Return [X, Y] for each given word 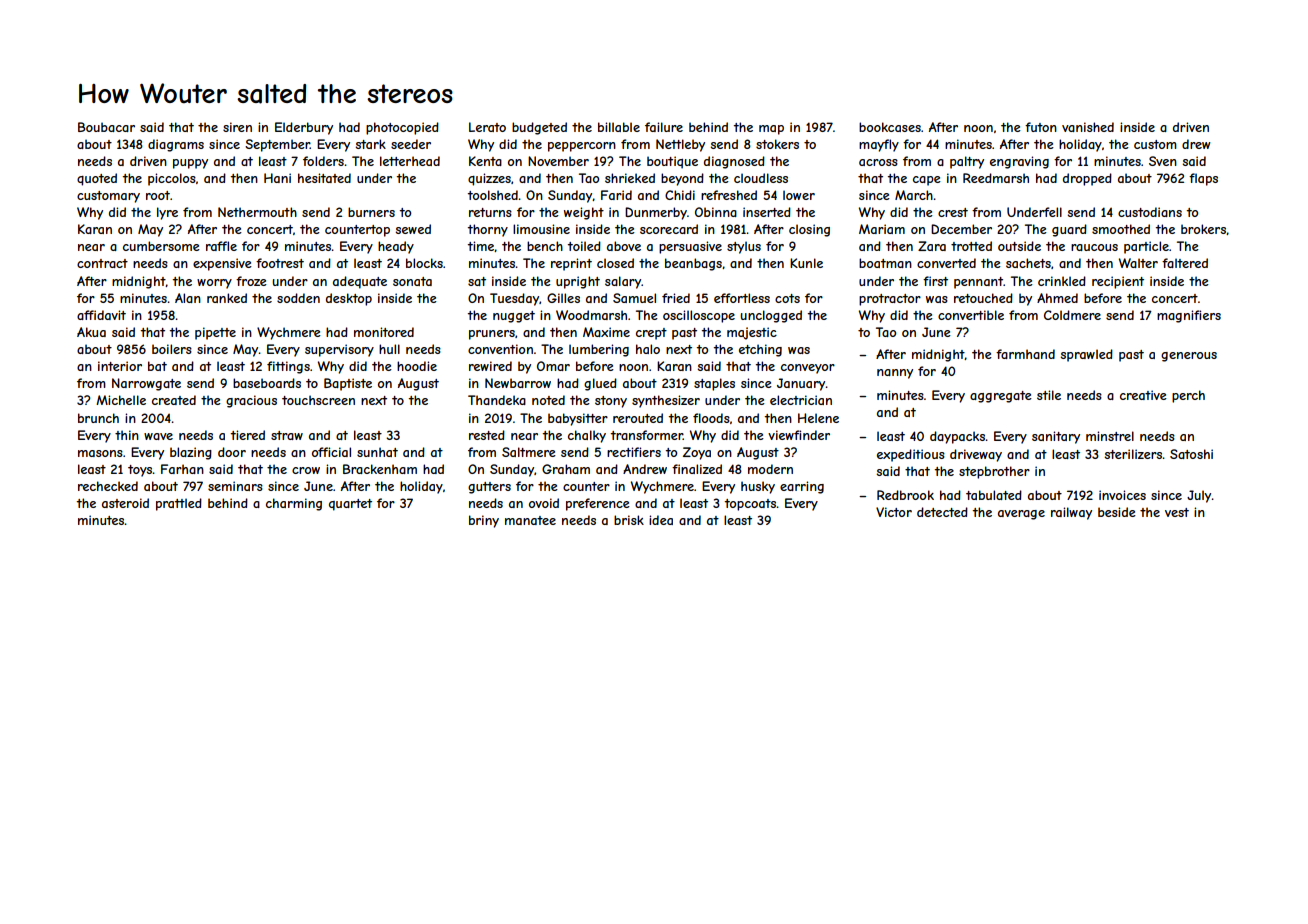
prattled [179, 504]
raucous [1094, 247]
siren [237, 127]
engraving [1019, 162]
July [1199, 496]
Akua [91, 332]
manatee [530, 520]
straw [287, 435]
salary [623, 282]
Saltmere [529, 452]
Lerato [487, 127]
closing [809, 230]
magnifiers [1189, 316]
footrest [280, 263]
